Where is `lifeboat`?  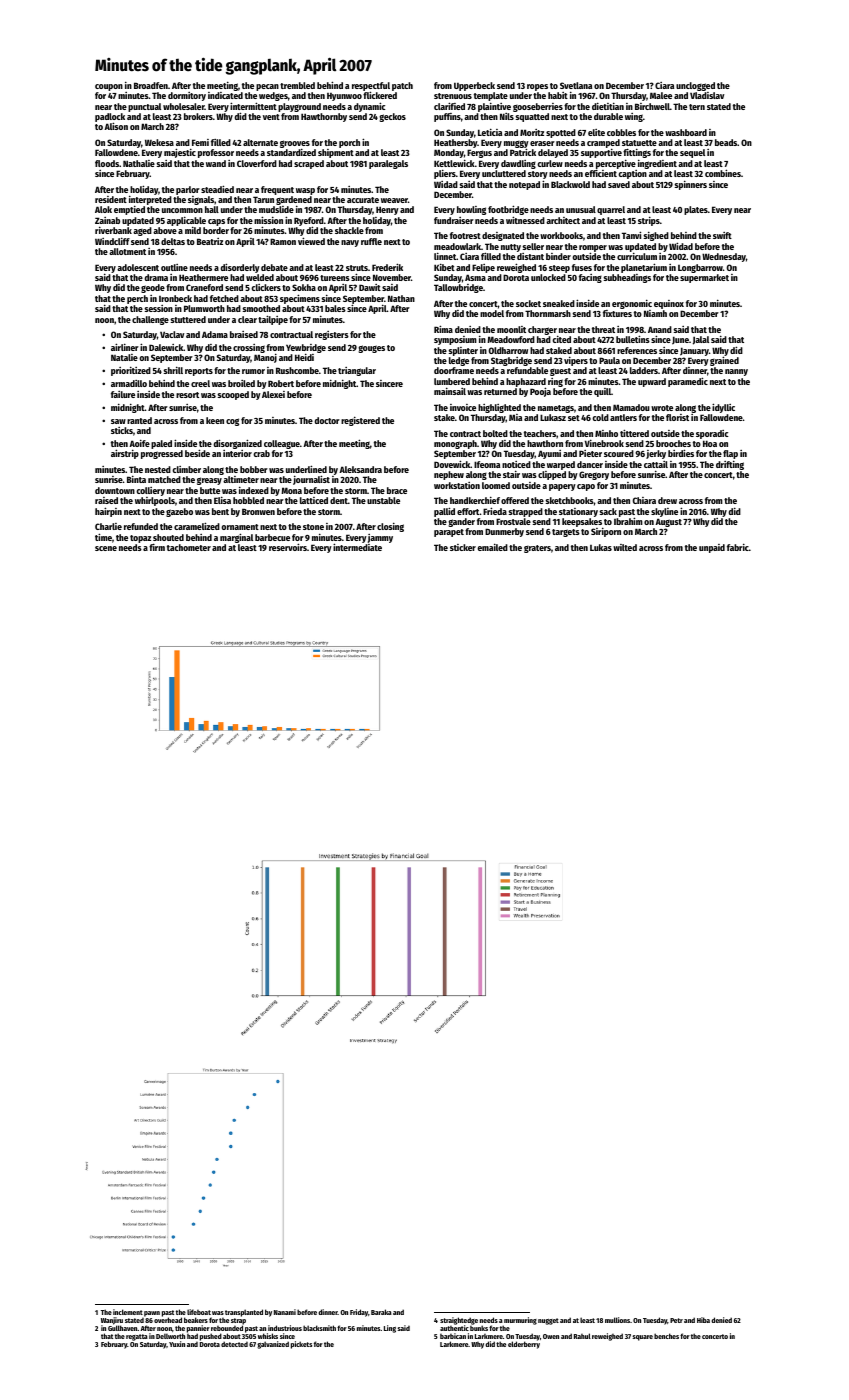
lifeboat is located at coordinates (199, 1312).
